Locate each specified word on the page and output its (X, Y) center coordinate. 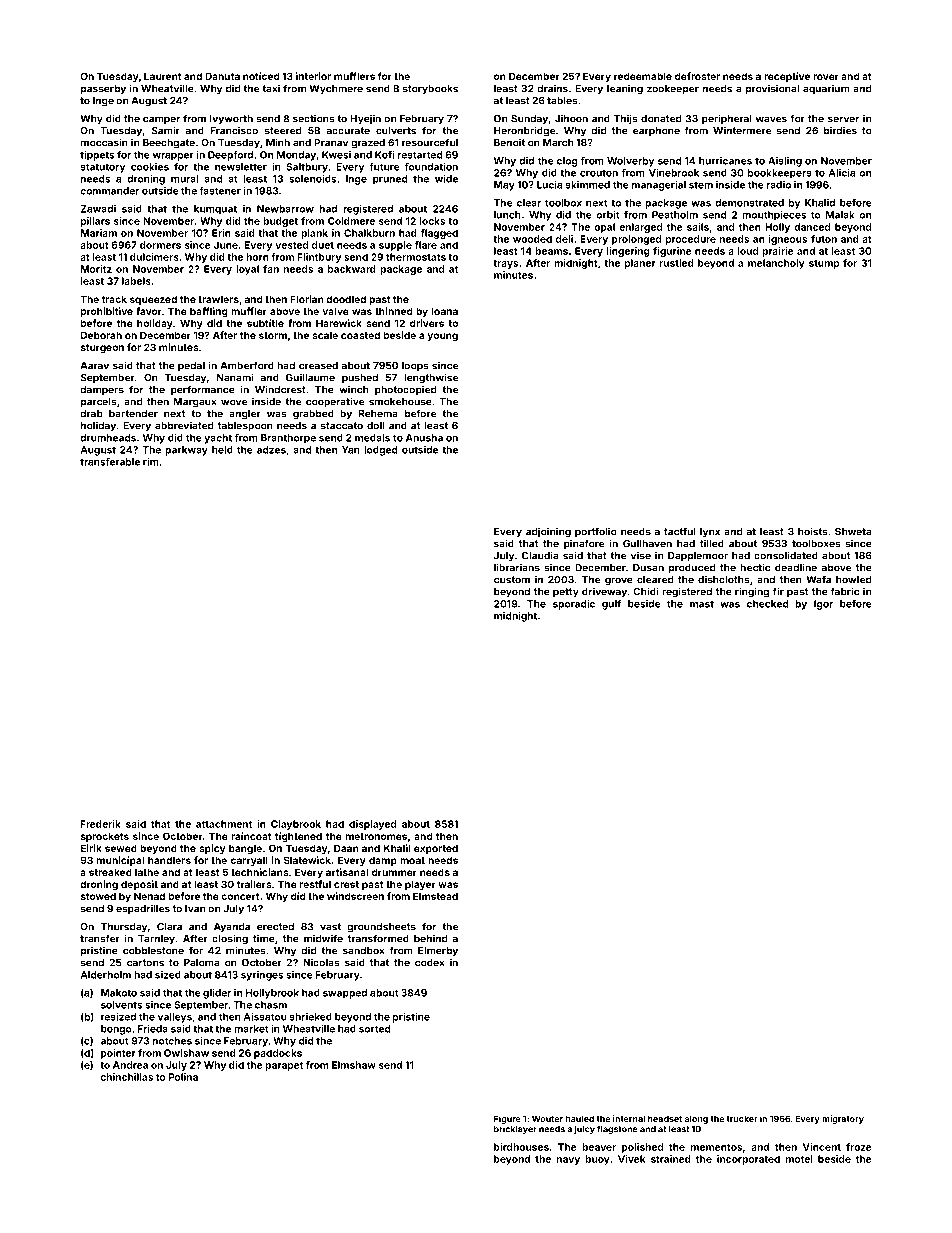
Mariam (99, 233)
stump (824, 264)
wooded (532, 239)
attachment (224, 824)
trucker (742, 1118)
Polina (183, 1077)
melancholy (776, 264)
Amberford (247, 365)
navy (568, 1161)
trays (506, 264)
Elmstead (435, 896)
